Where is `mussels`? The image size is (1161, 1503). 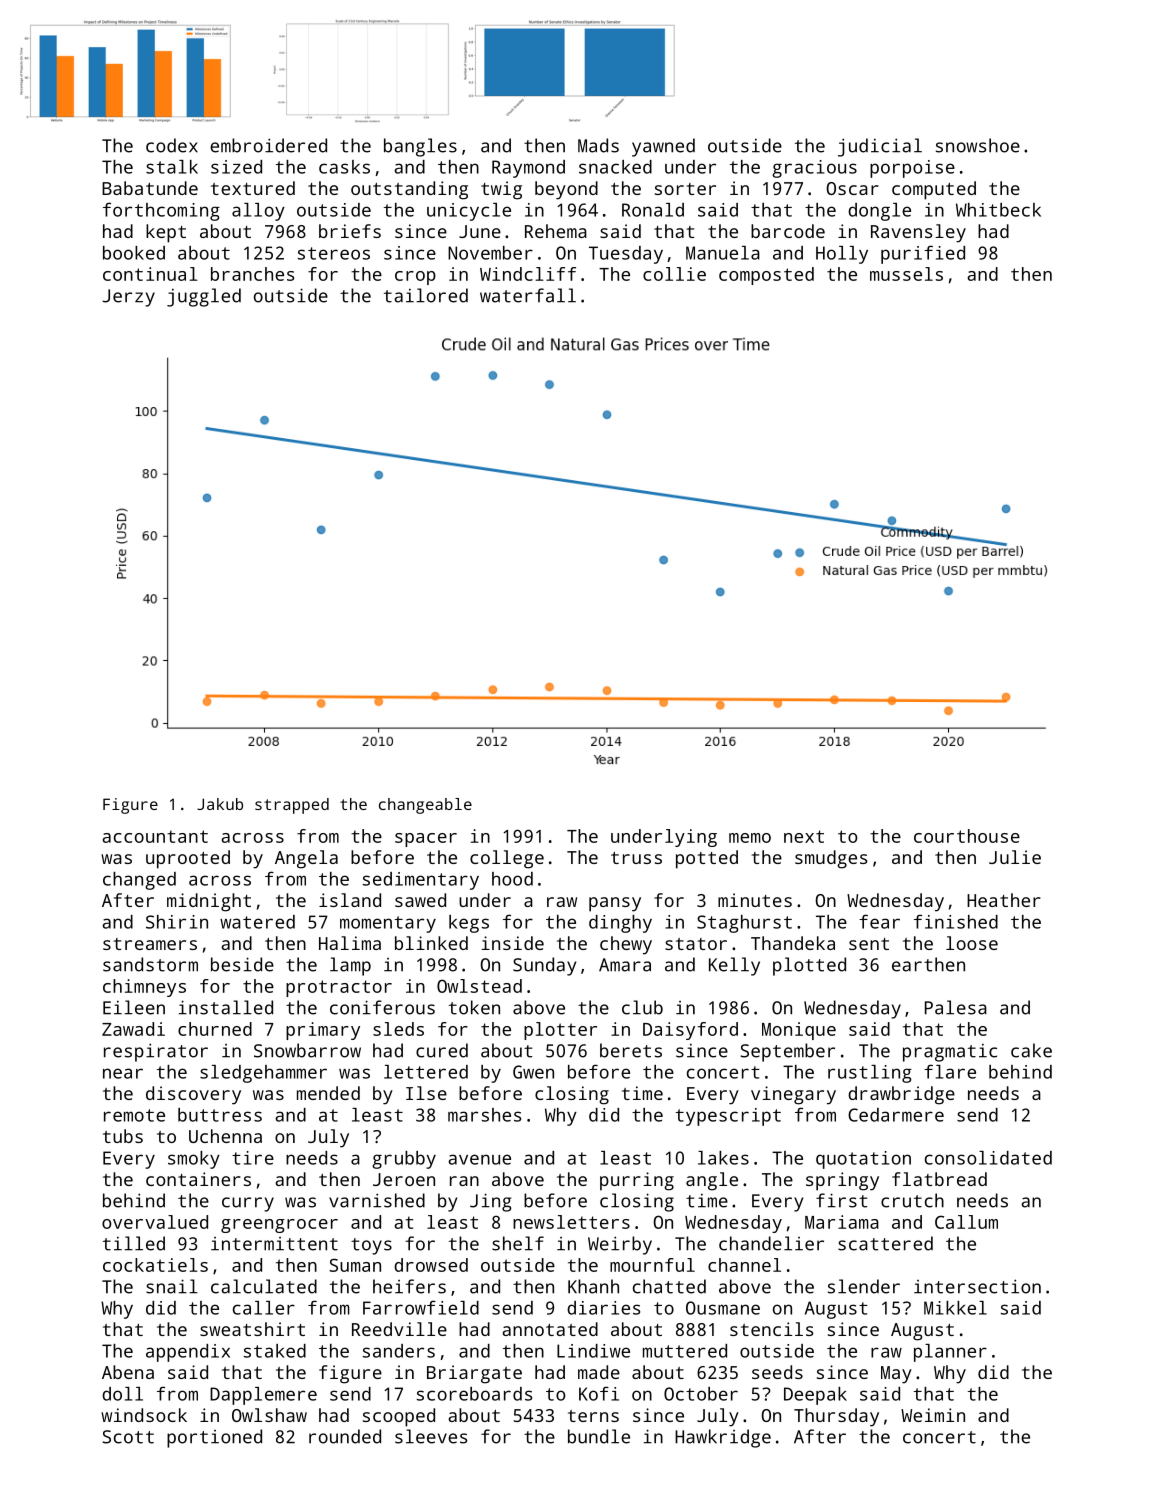 mussels is located at coordinates (906, 274).
